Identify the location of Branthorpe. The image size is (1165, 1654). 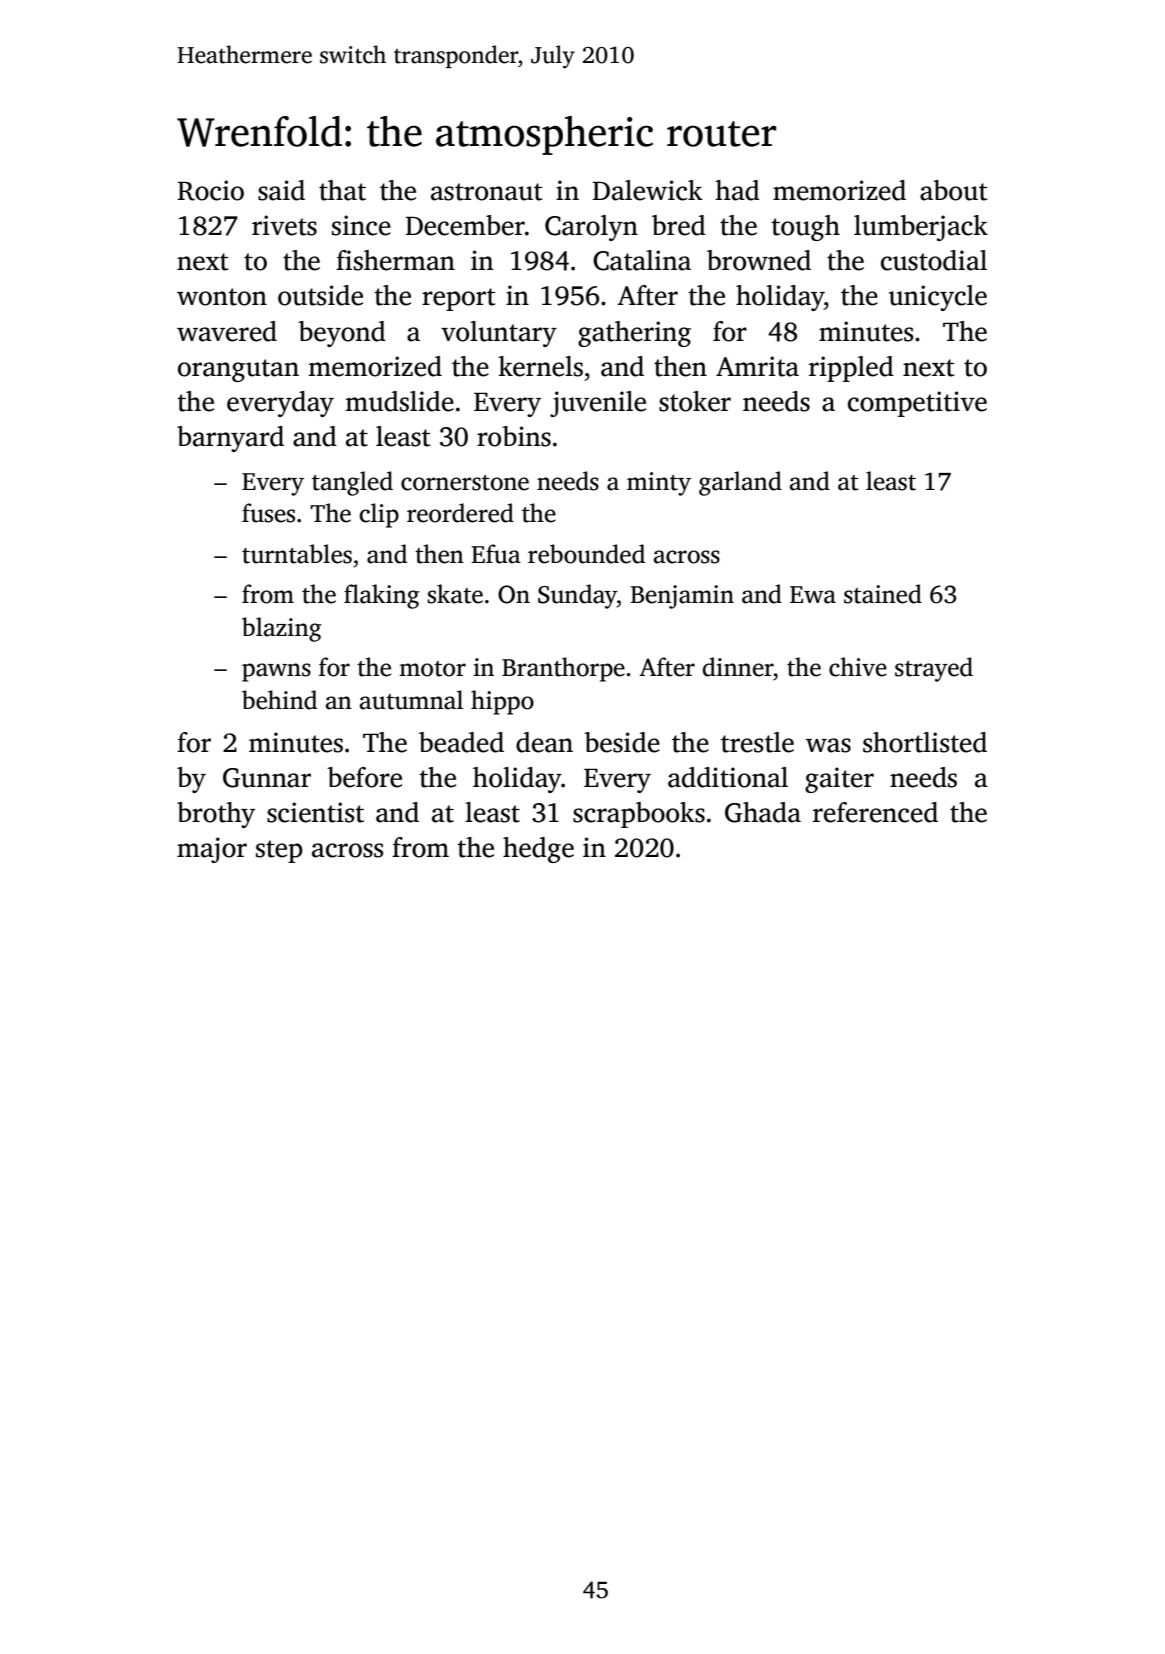
(563, 669).
